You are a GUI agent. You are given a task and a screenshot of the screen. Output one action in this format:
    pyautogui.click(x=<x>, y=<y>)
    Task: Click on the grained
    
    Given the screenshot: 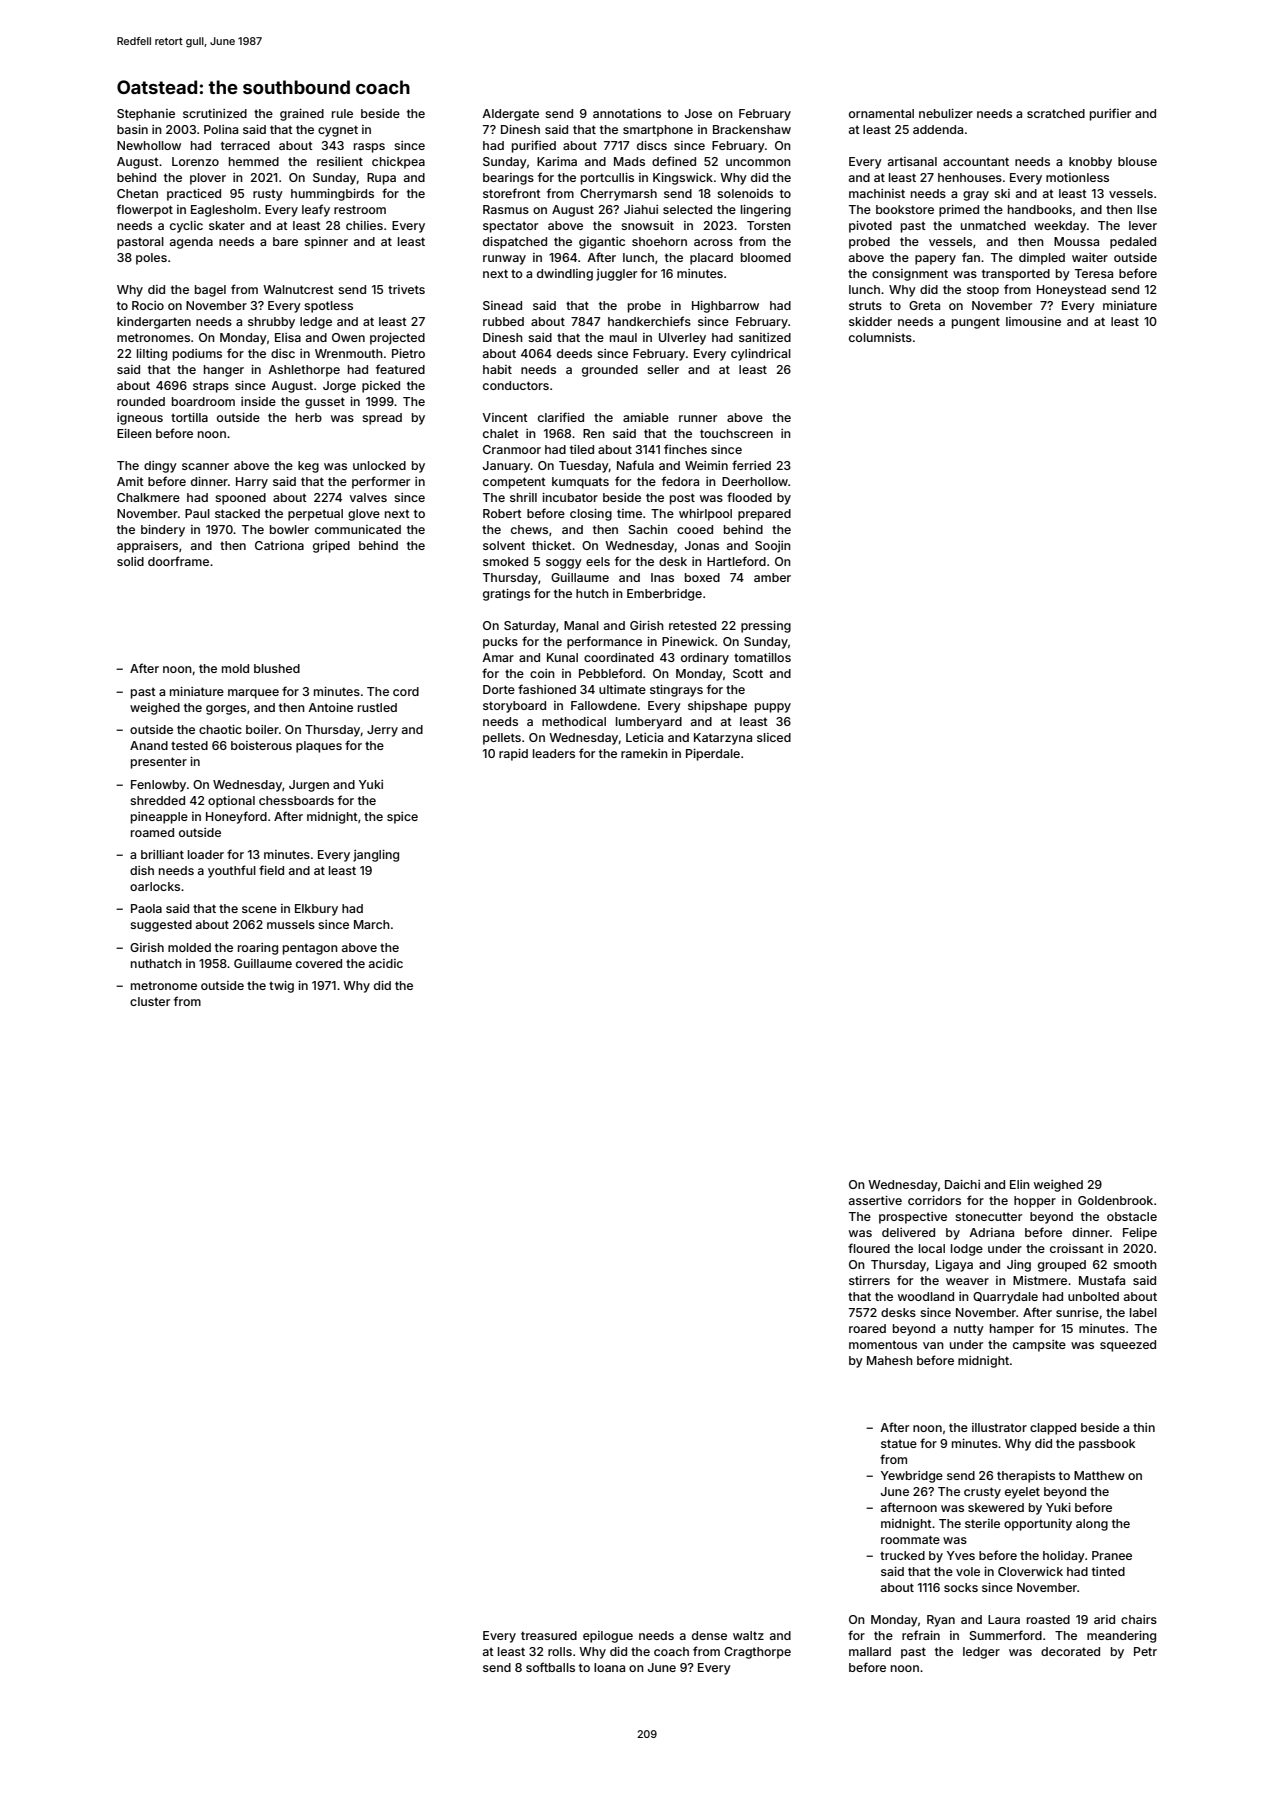 What is the action you would take?
    pyautogui.click(x=302, y=115)
